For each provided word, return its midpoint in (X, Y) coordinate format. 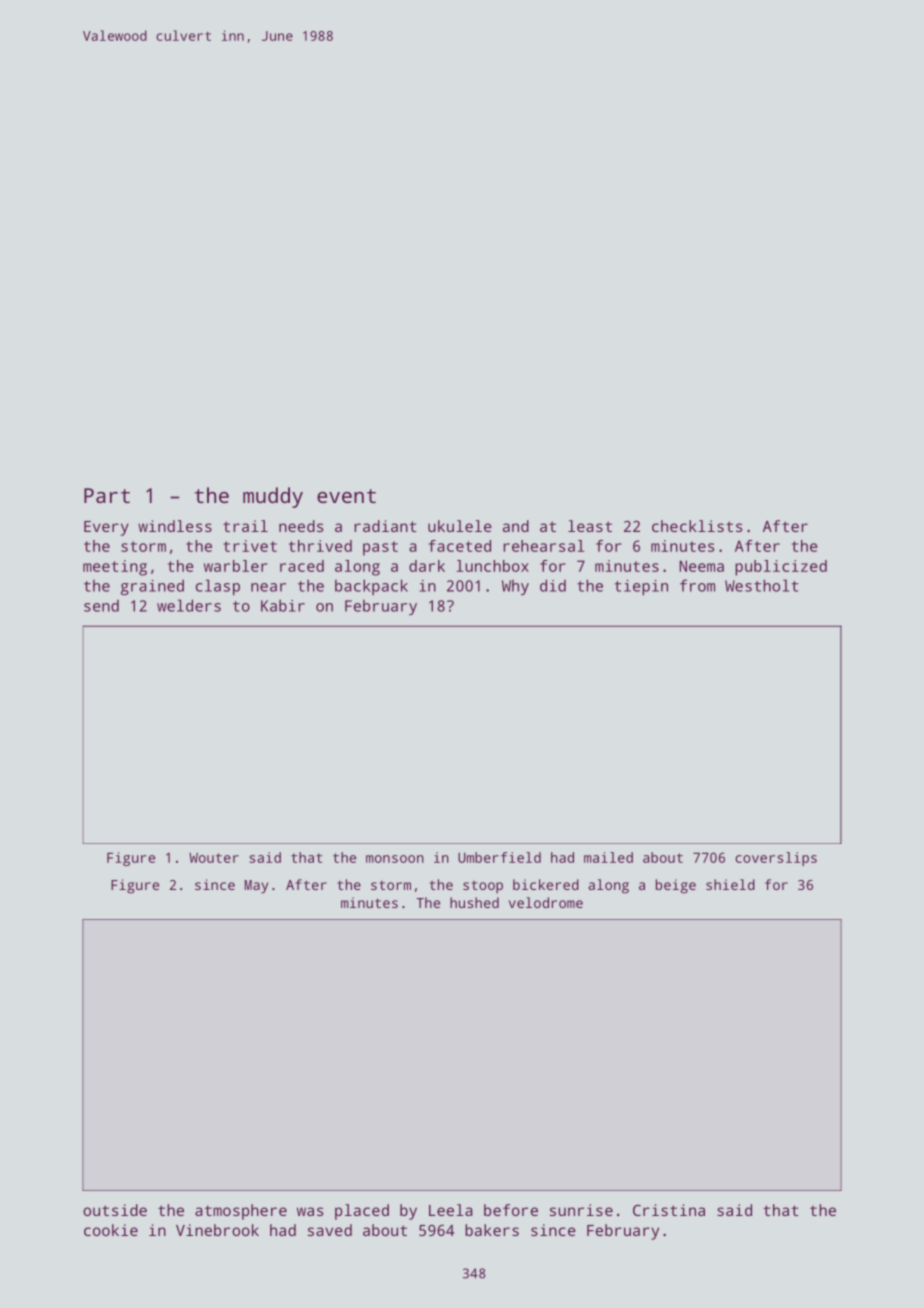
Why (515, 587)
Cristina (669, 1210)
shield (730, 884)
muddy (273, 497)
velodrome (546, 902)
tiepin (641, 587)
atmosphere (241, 1212)
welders (189, 605)
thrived (320, 546)
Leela (451, 1210)
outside (115, 1210)
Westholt (761, 585)
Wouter (214, 858)
